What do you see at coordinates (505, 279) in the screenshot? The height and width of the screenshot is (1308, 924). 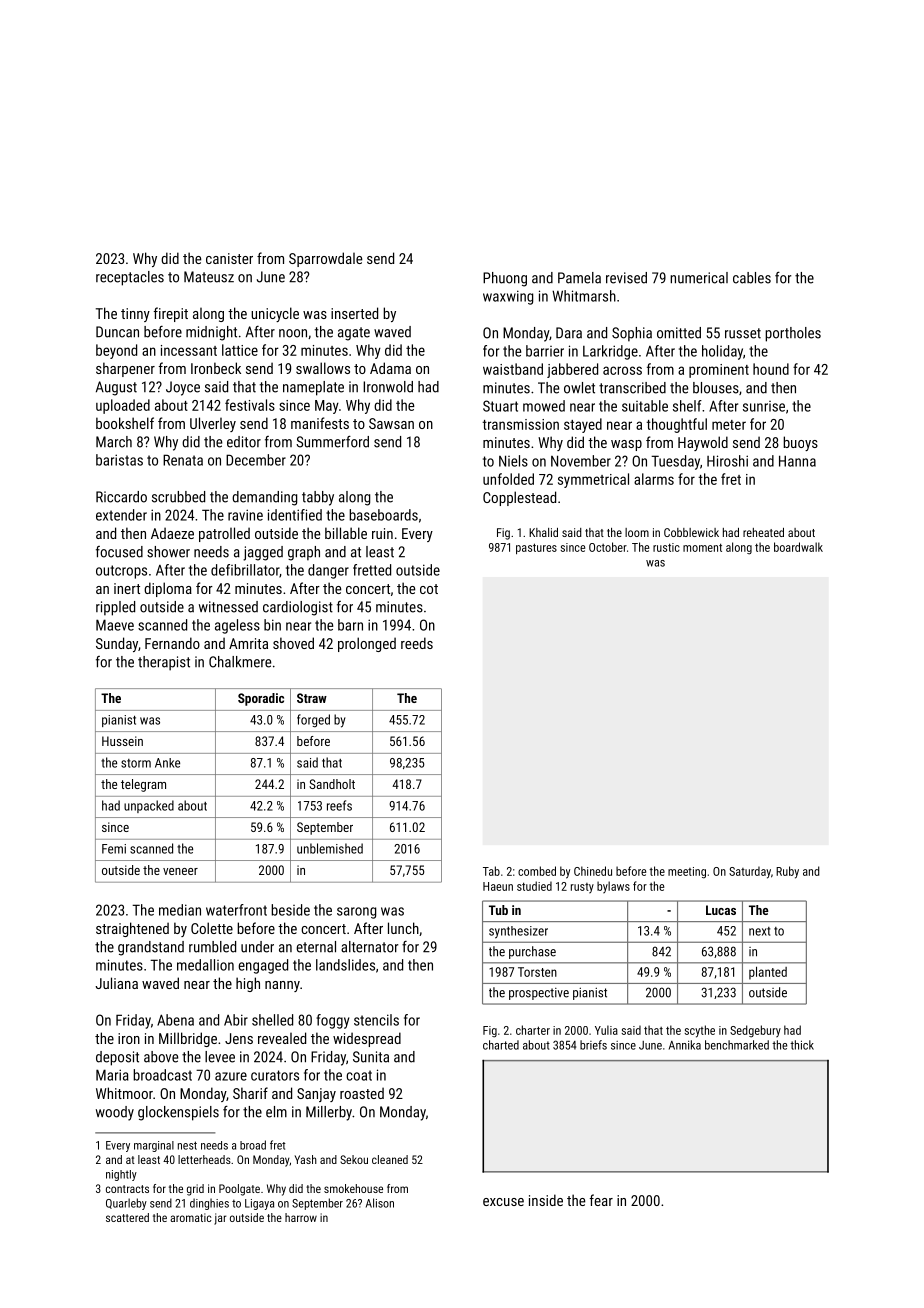 I see `Phuong` at bounding box center [505, 279].
